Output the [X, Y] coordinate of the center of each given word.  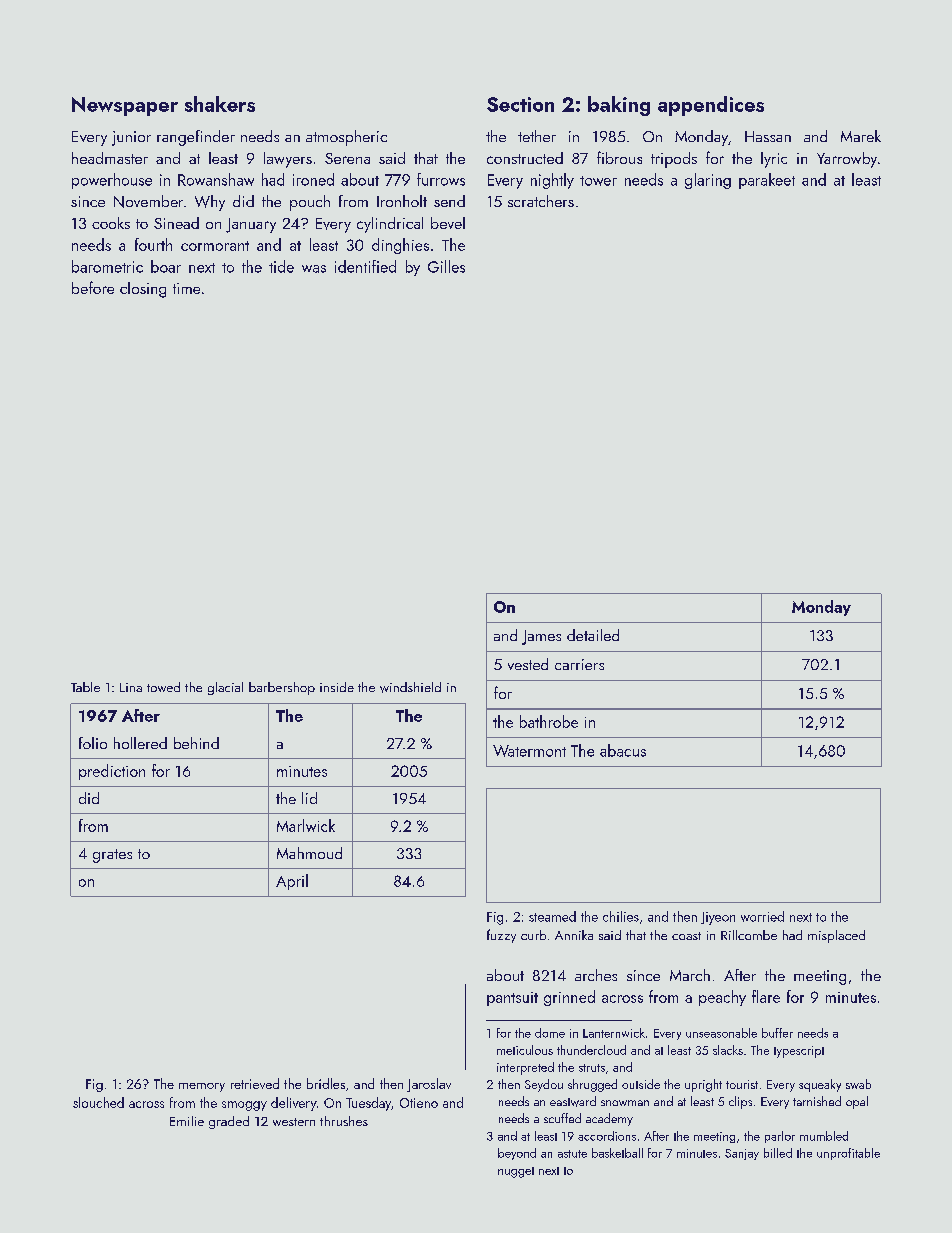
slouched [98, 1102]
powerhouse [112, 181]
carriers [579, 664]
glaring [708, 181]
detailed [593, 635]
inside [337, 687]
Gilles [446, 266]
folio [93, 743]
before [93, 287]
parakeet [767, 181]
